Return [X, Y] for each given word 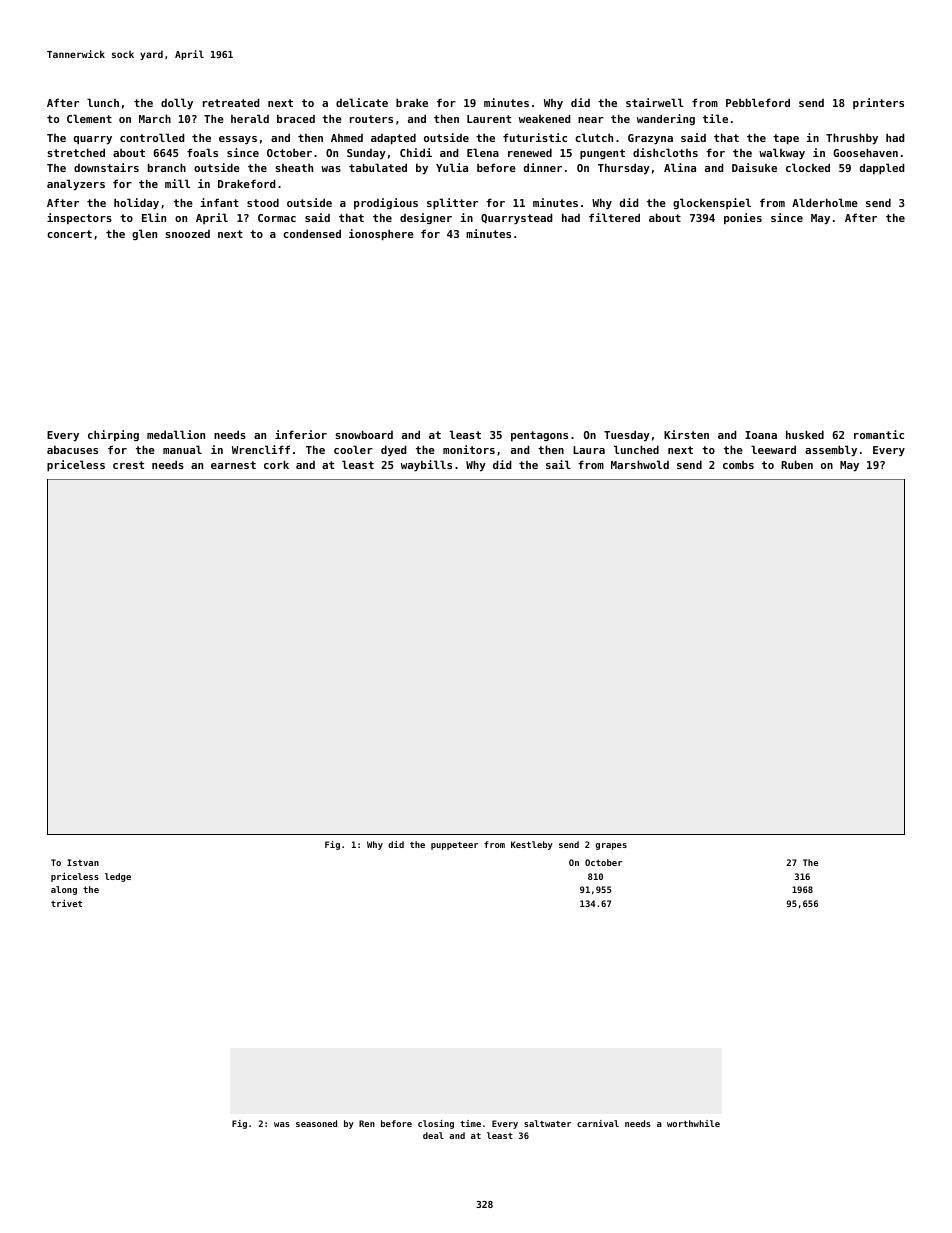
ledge [118, 877]
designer [426, 218]
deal [433, 1135]
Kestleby [532, 845]
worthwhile [693, 1123]
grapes [611, 846]
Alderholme [825, 202]
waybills [426, 466]
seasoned [316, 1123]
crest [128, 465]
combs [738, 465]
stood [263, 202]
